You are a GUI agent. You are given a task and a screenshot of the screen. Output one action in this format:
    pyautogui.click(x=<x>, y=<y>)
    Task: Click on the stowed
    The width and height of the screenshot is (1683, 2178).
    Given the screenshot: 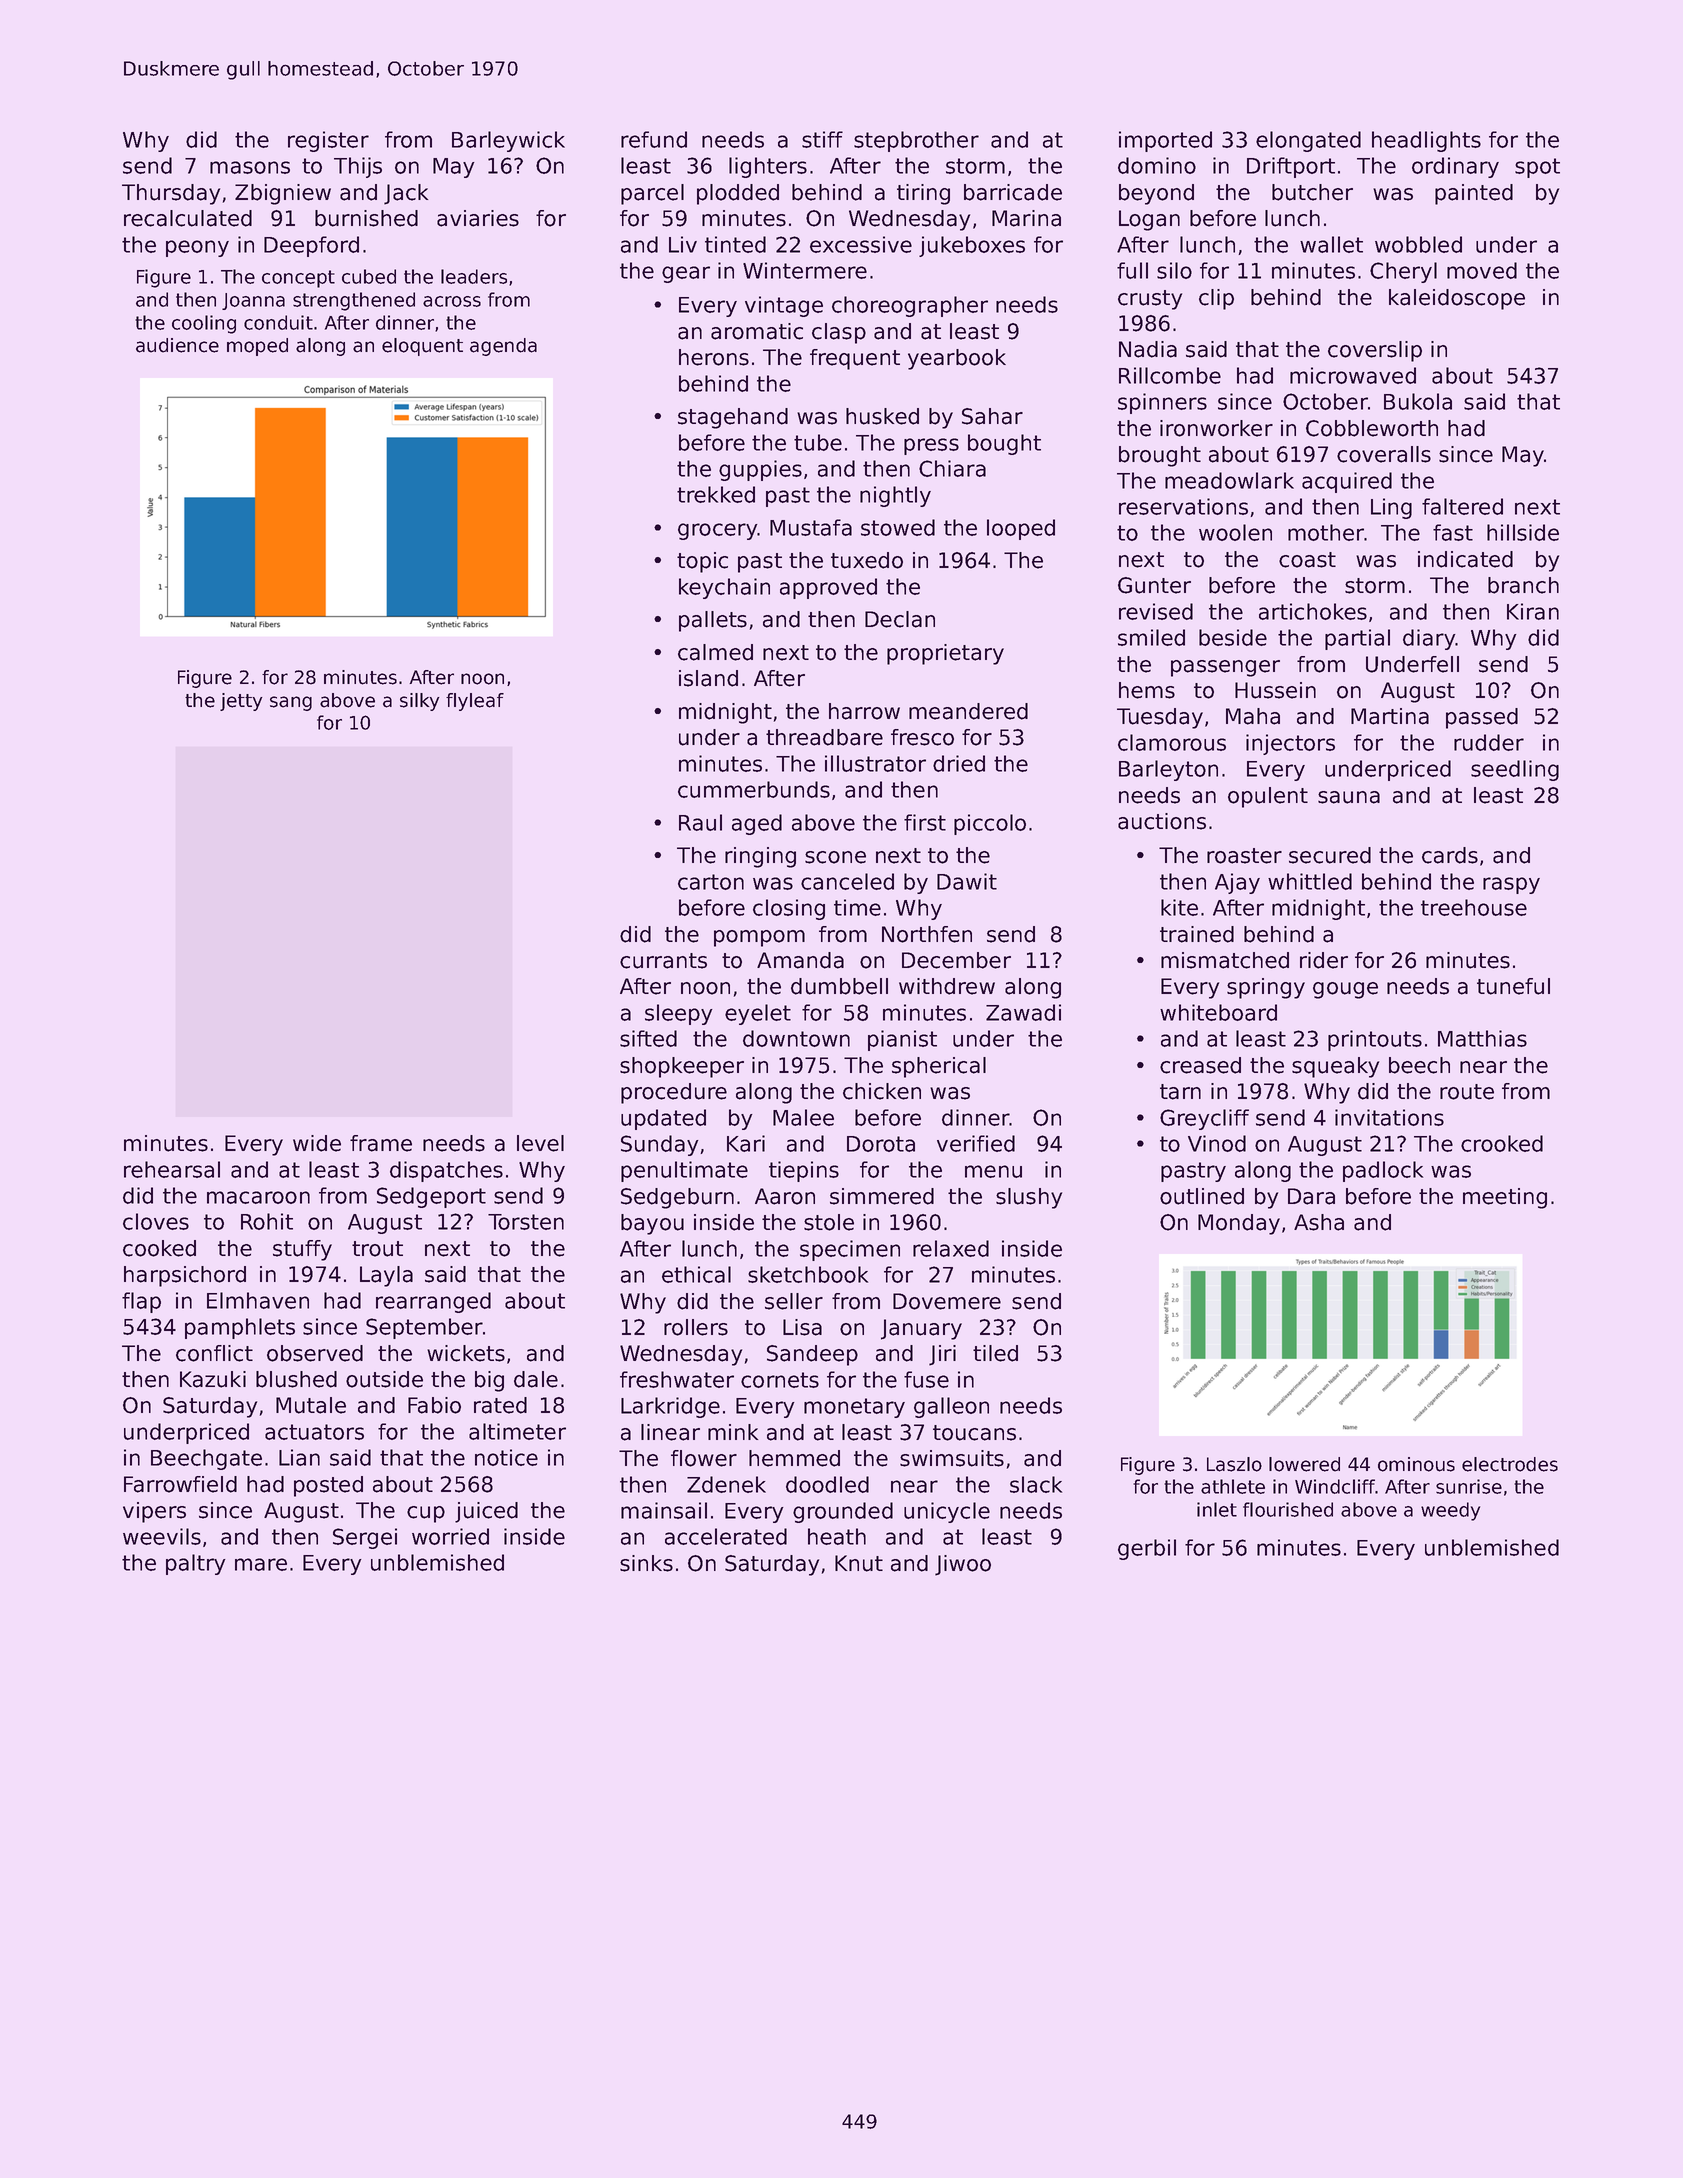 What is the action you would take?
    pyautogui.click(x=898, y=527)
